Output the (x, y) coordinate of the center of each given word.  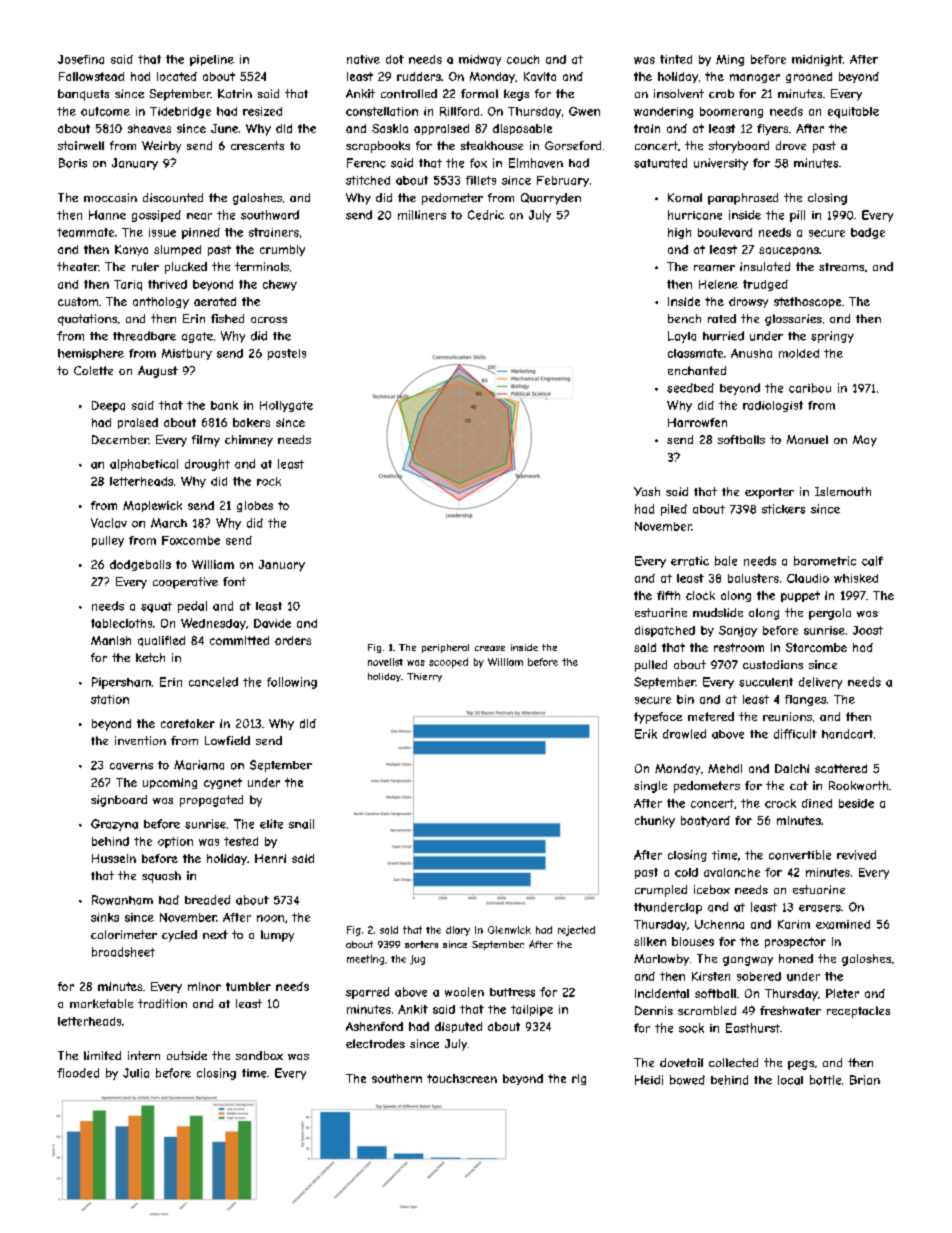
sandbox (259, 1055)
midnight (817, 60)
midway (480, 60)
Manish (111, 640)
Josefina (81, 59)
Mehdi (725, 768)
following (292, 683)
